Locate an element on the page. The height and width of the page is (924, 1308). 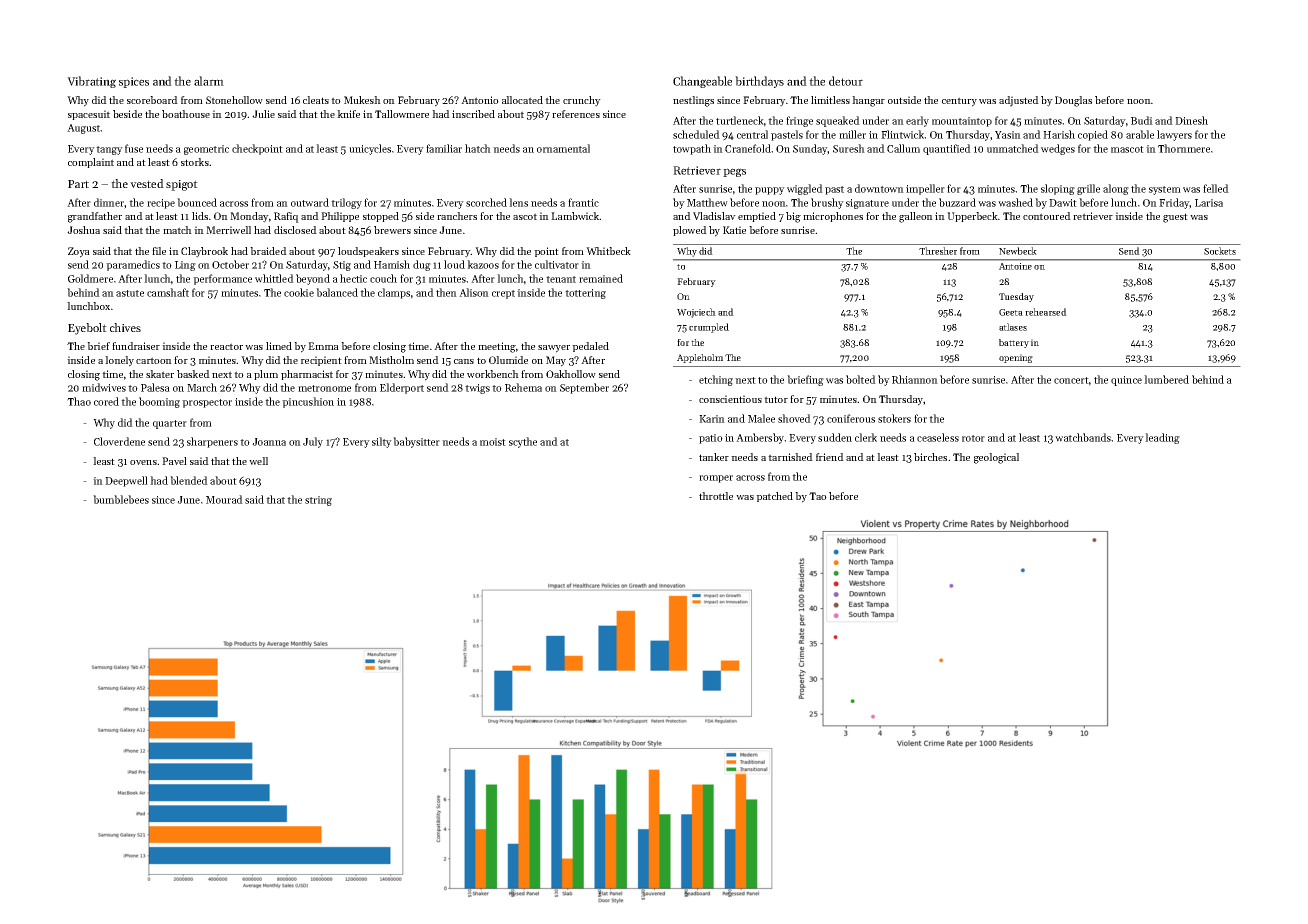
plowed is located at coordinates (690, 231).
